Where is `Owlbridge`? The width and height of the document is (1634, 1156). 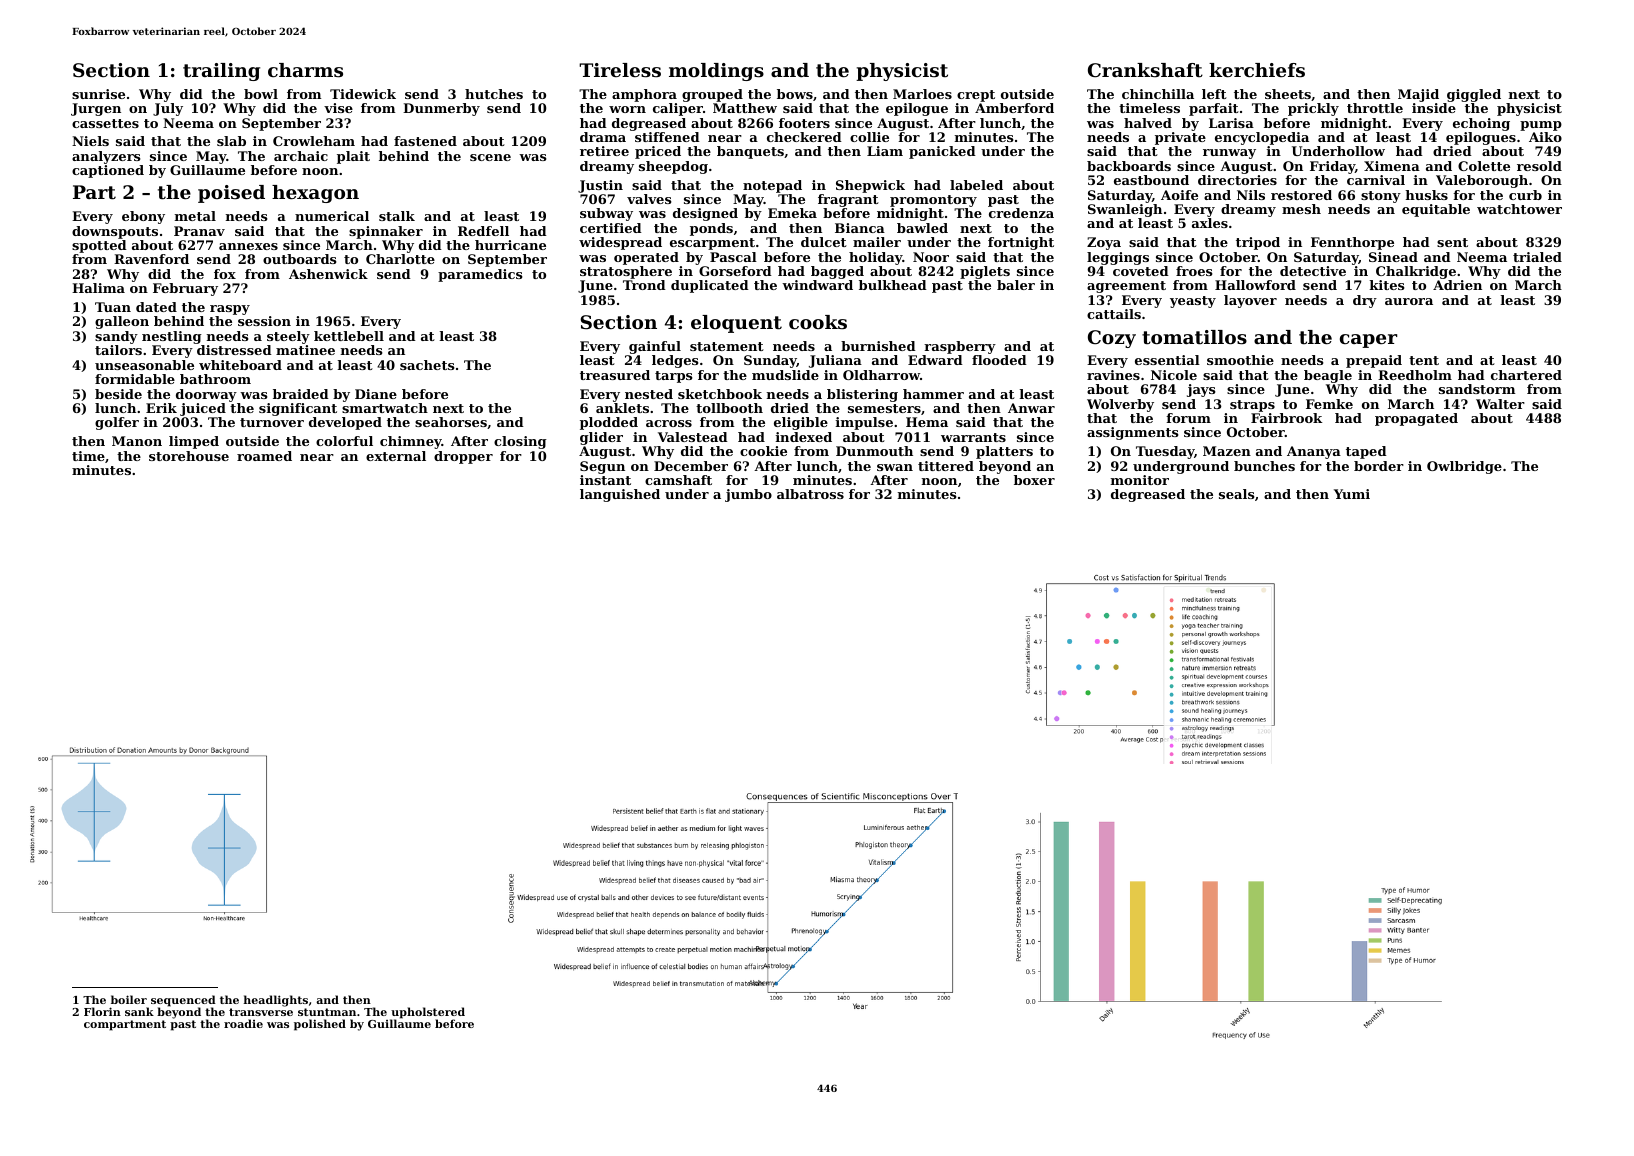
Owlbridge is located at coordinates (1464, 467).
